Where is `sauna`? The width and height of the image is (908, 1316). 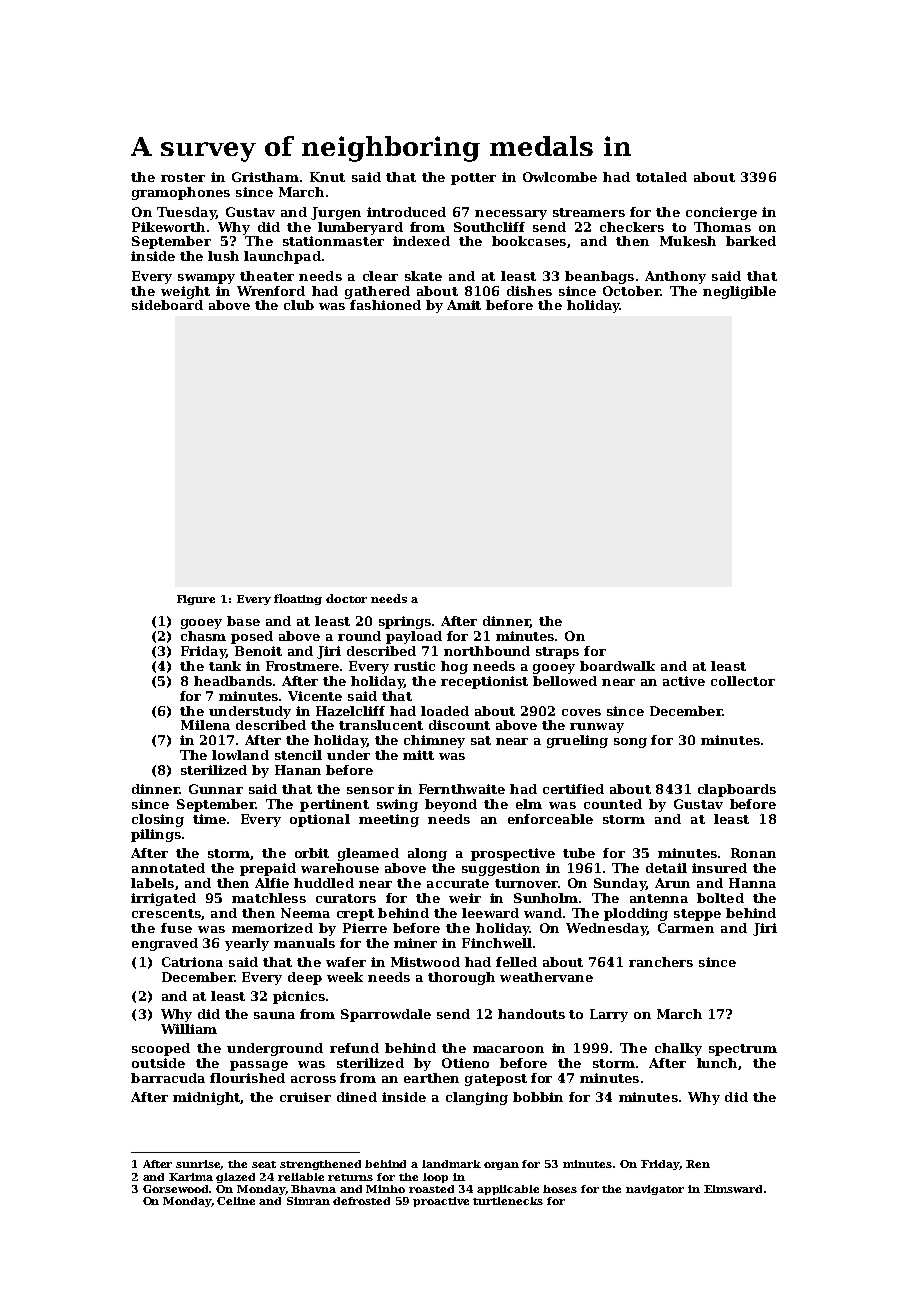 sauna is located at coordinates (274, 1015).
